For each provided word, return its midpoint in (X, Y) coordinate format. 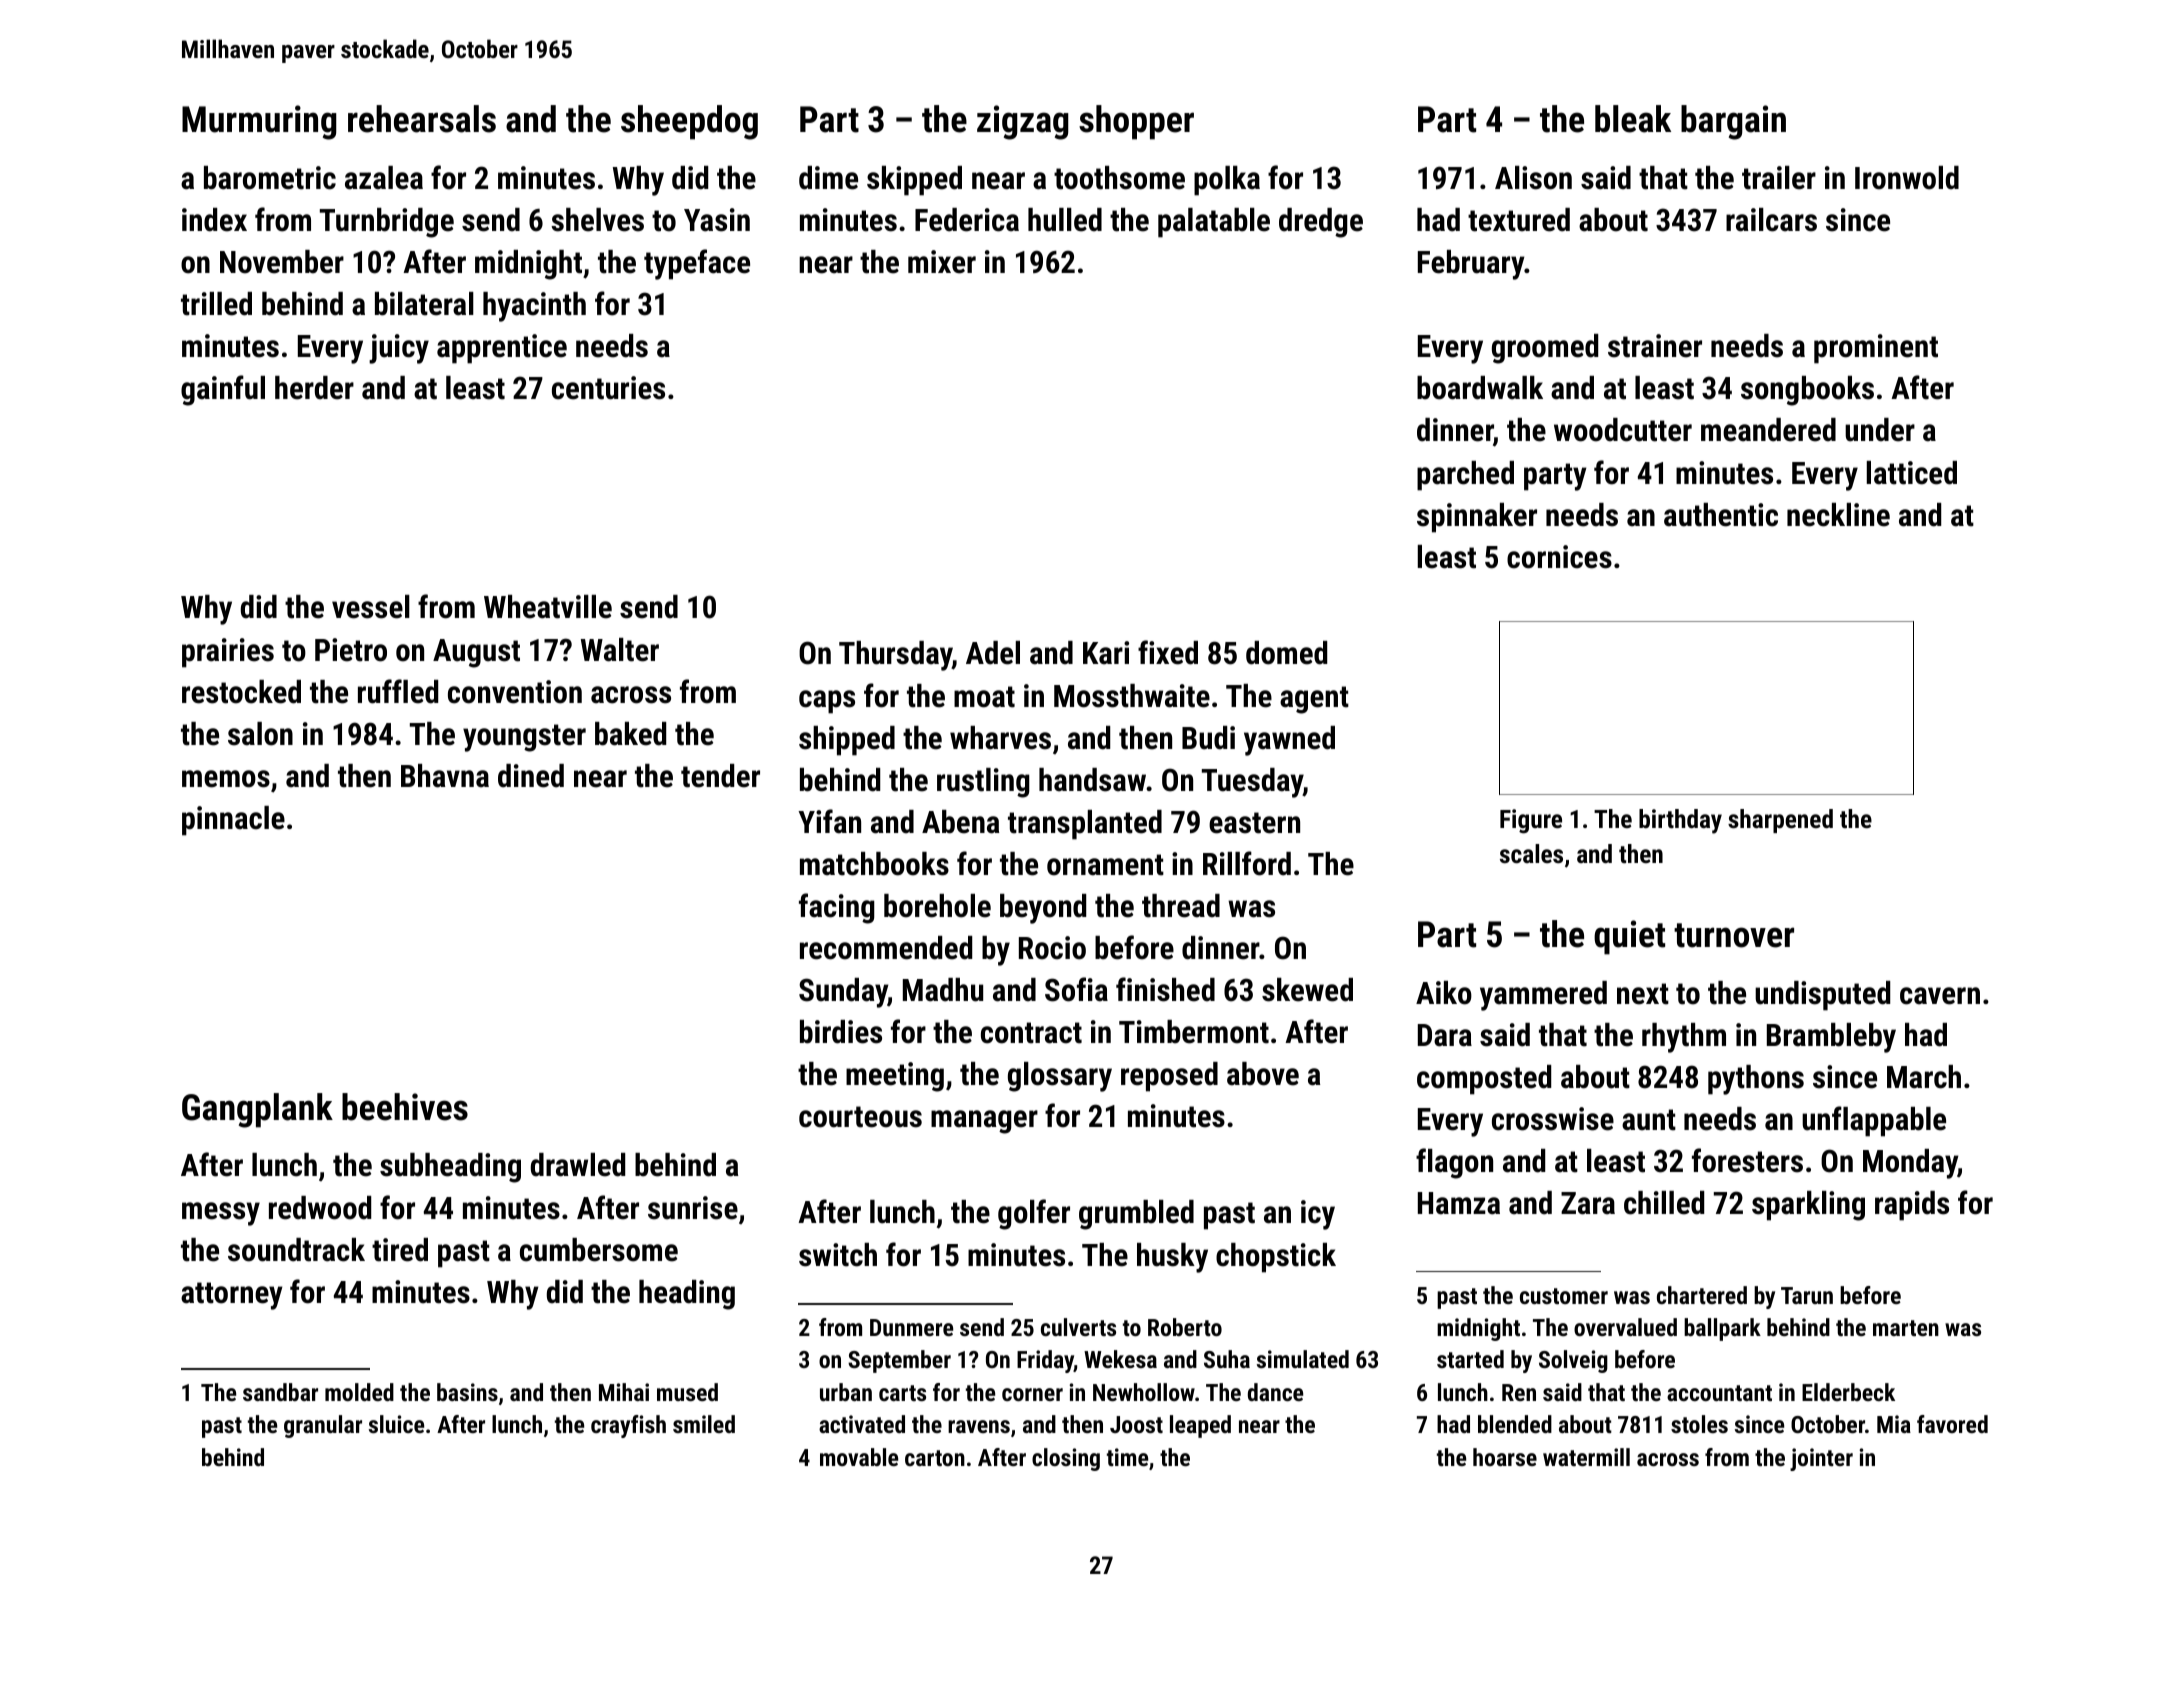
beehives (405, 1107)
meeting (895, 1077)
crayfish (628, 1426)
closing (1066, 1459)
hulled (1065, 220)
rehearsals (422, 119)
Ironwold (1907, 178)
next (1643, 994)
